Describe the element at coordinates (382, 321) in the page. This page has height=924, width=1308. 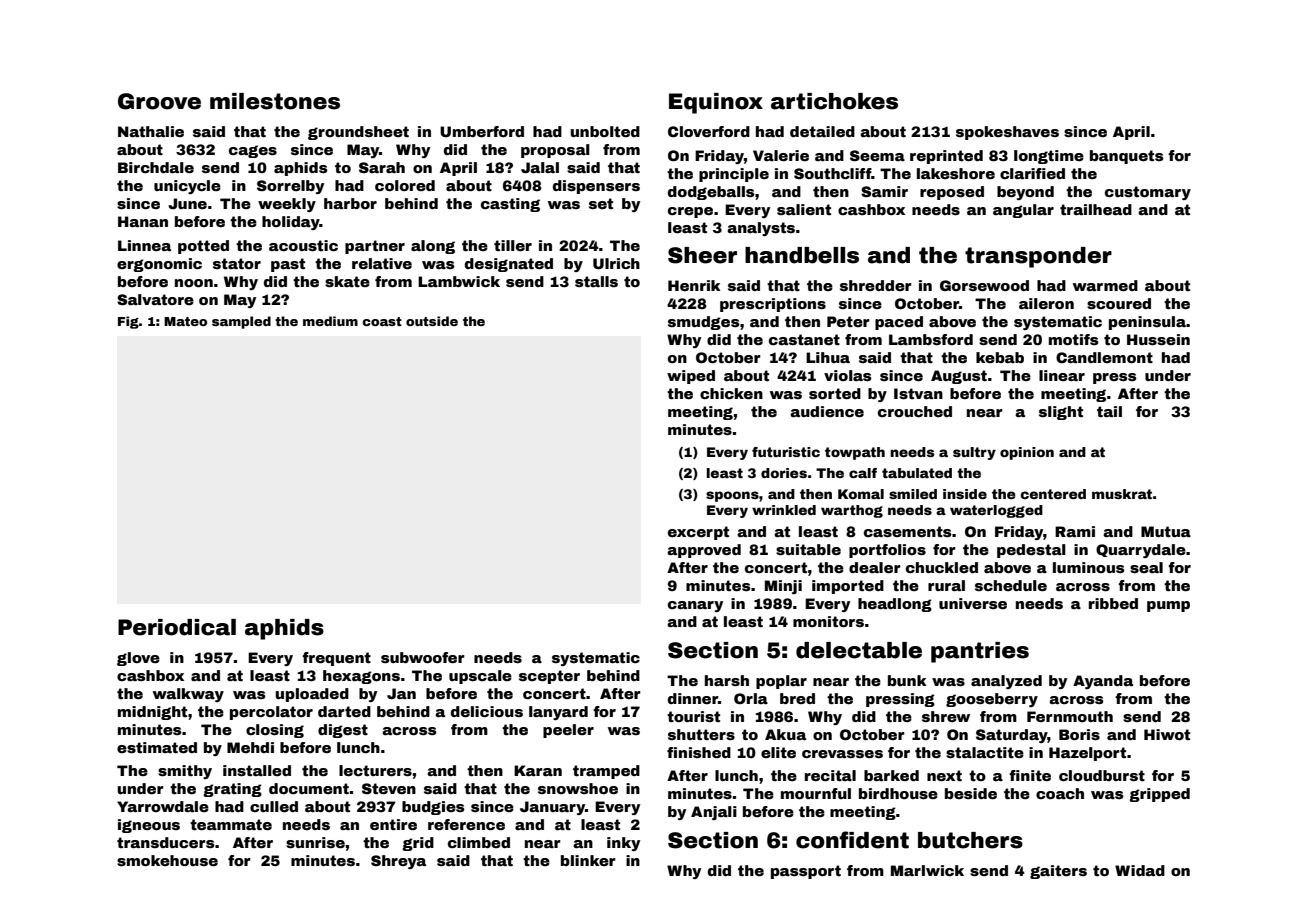
I see `coast` at that location.
